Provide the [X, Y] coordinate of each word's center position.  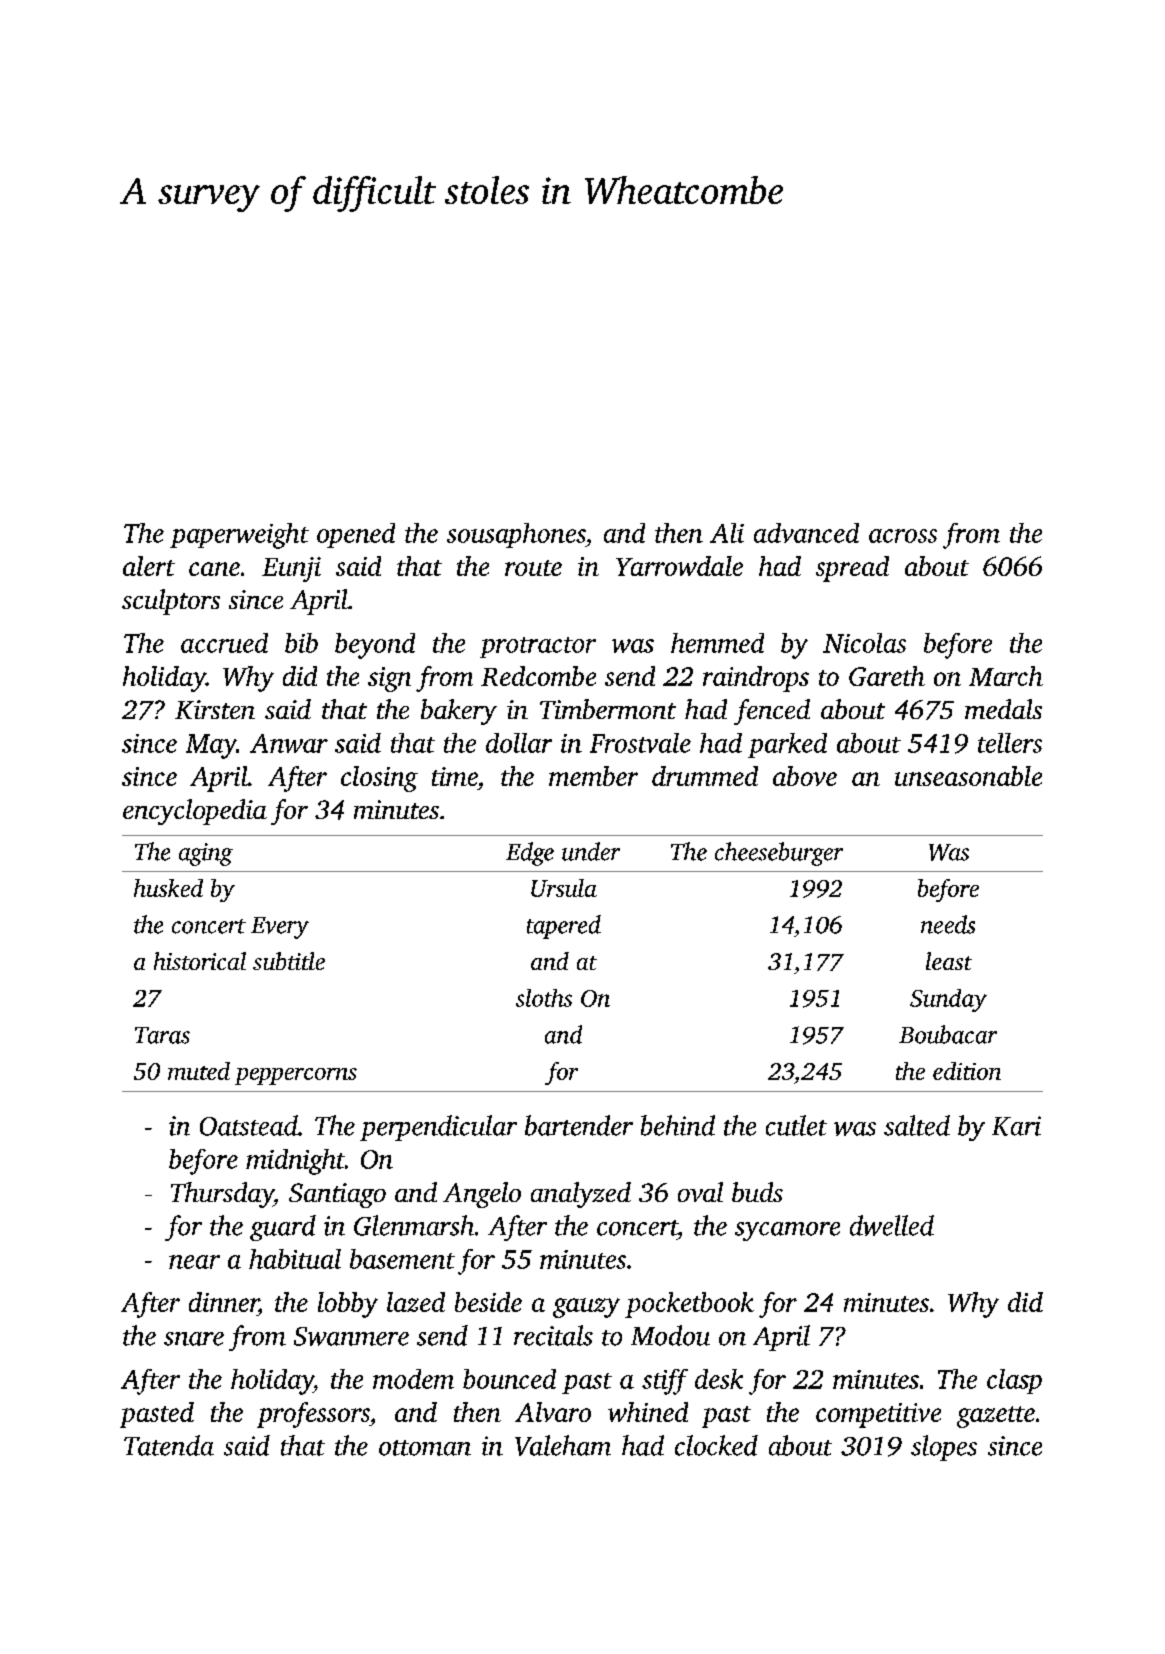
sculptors [171, 602]
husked [168, 888]
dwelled [892, 1225]
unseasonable [968, 776]
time [455, 776]
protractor [538, 647]
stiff [665, 1382]
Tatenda [169, 1445]
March [1006, 676]
